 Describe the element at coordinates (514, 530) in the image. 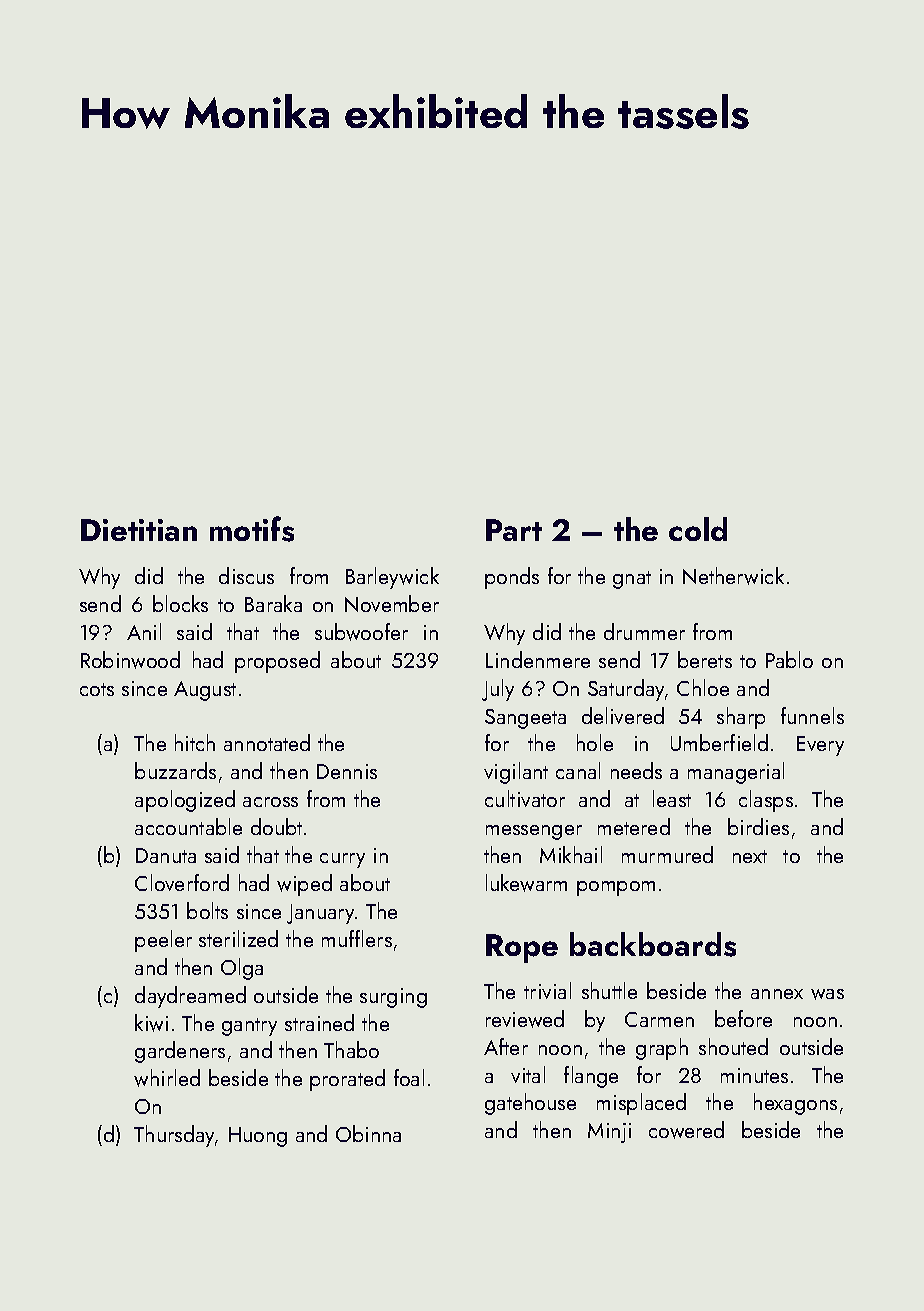

I see `Part` at that location.
